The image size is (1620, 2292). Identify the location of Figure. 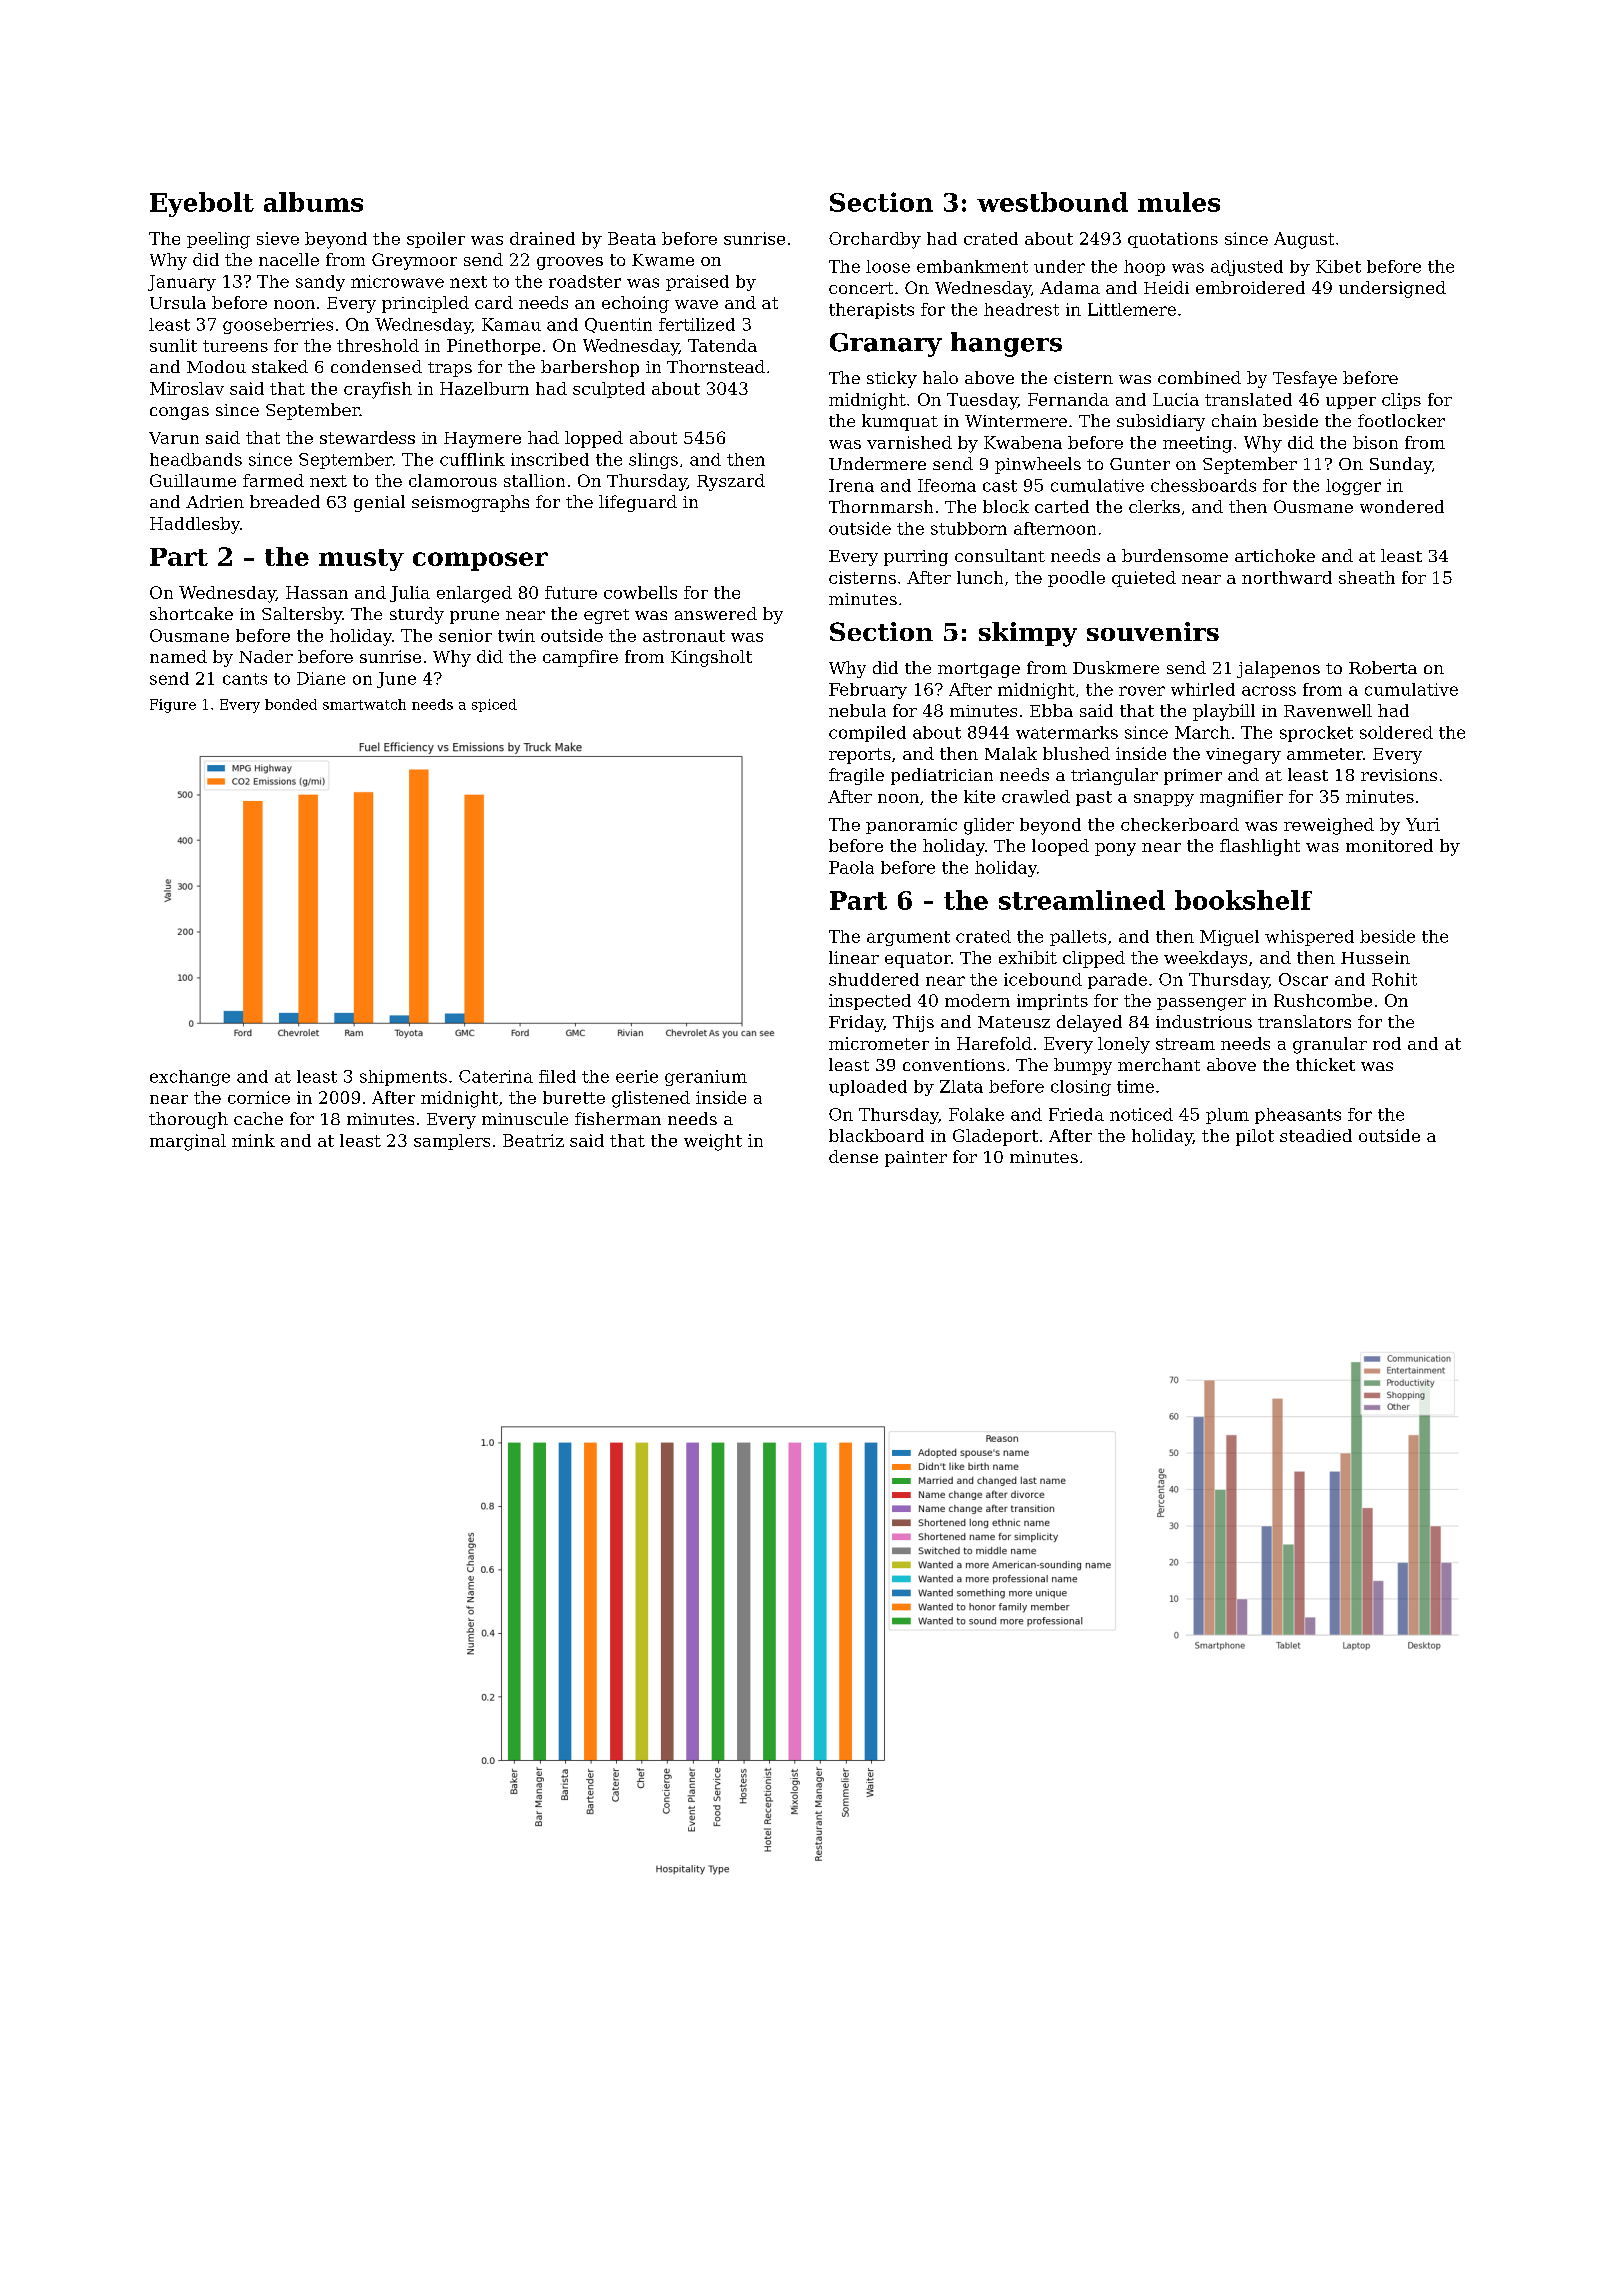
(173, 706).
